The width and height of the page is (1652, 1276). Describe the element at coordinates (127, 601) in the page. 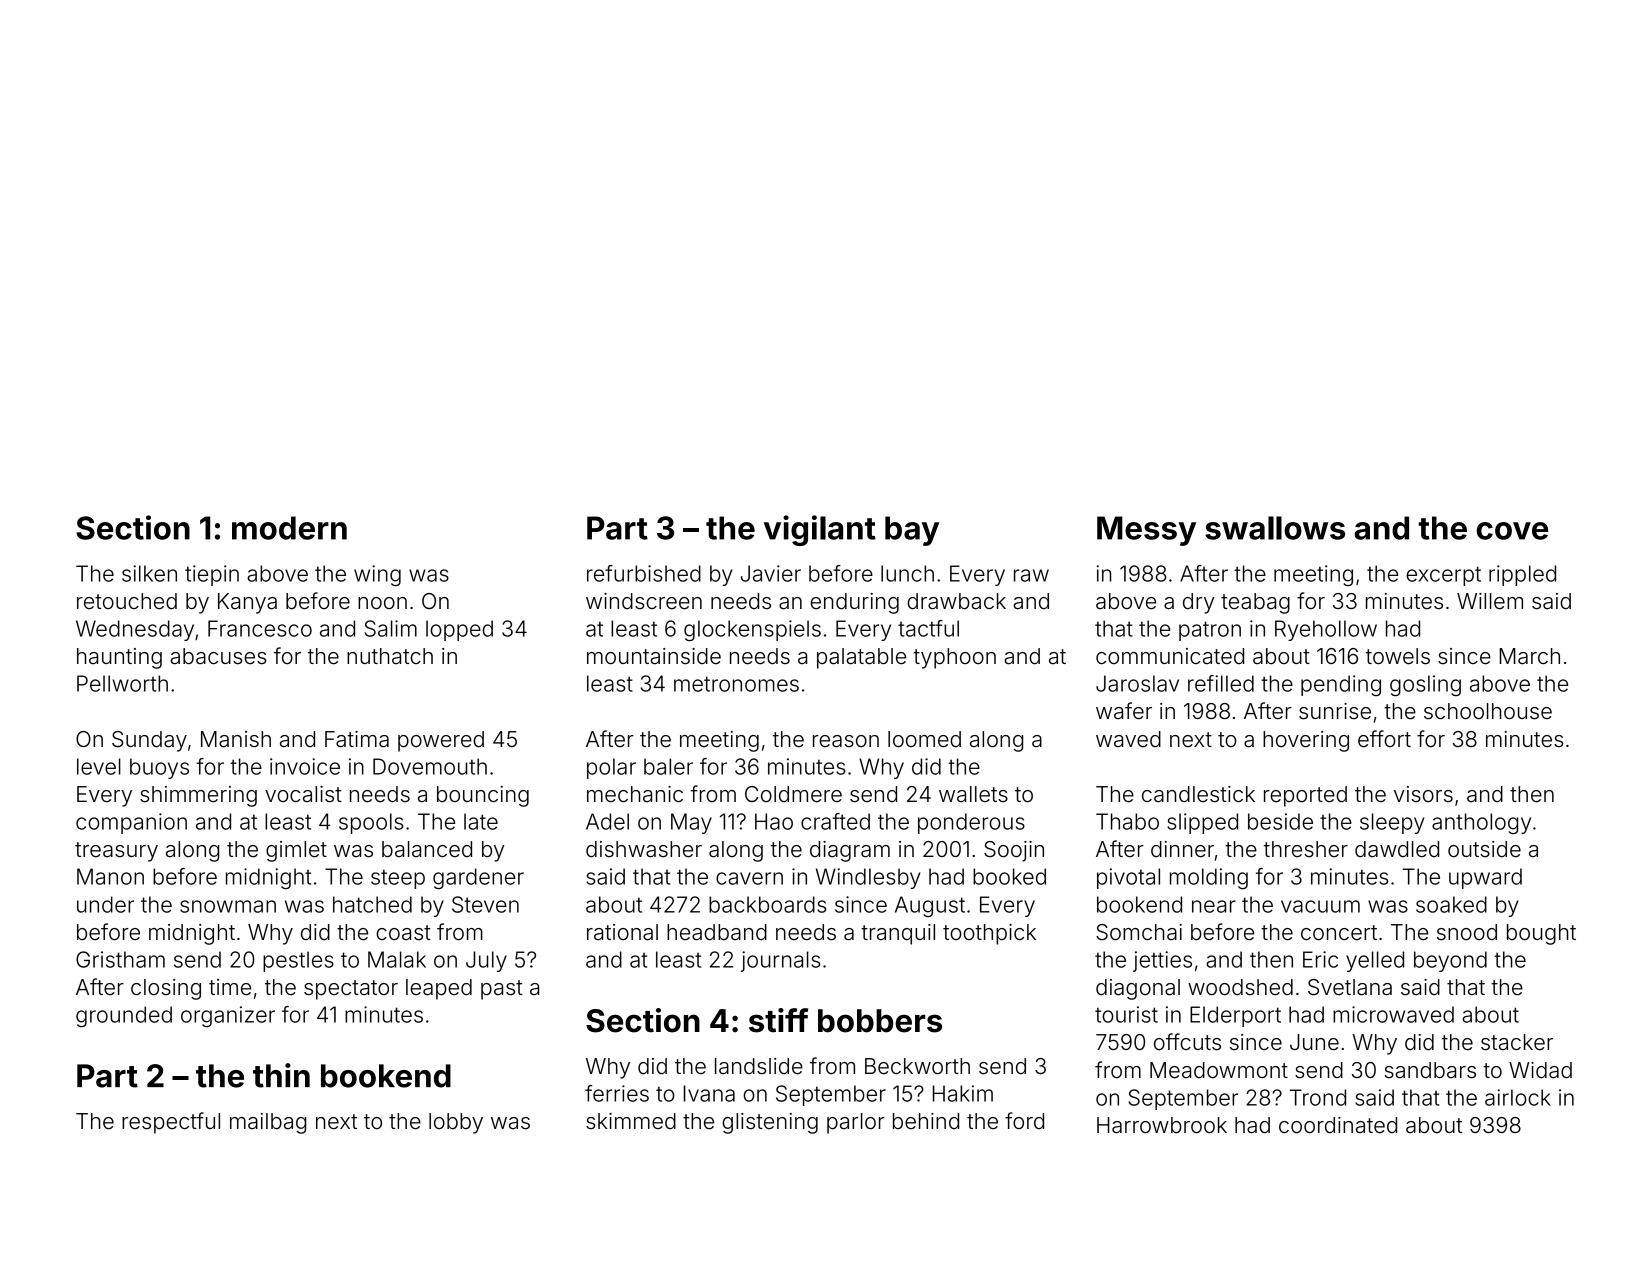

I see `retouched` at that location.
